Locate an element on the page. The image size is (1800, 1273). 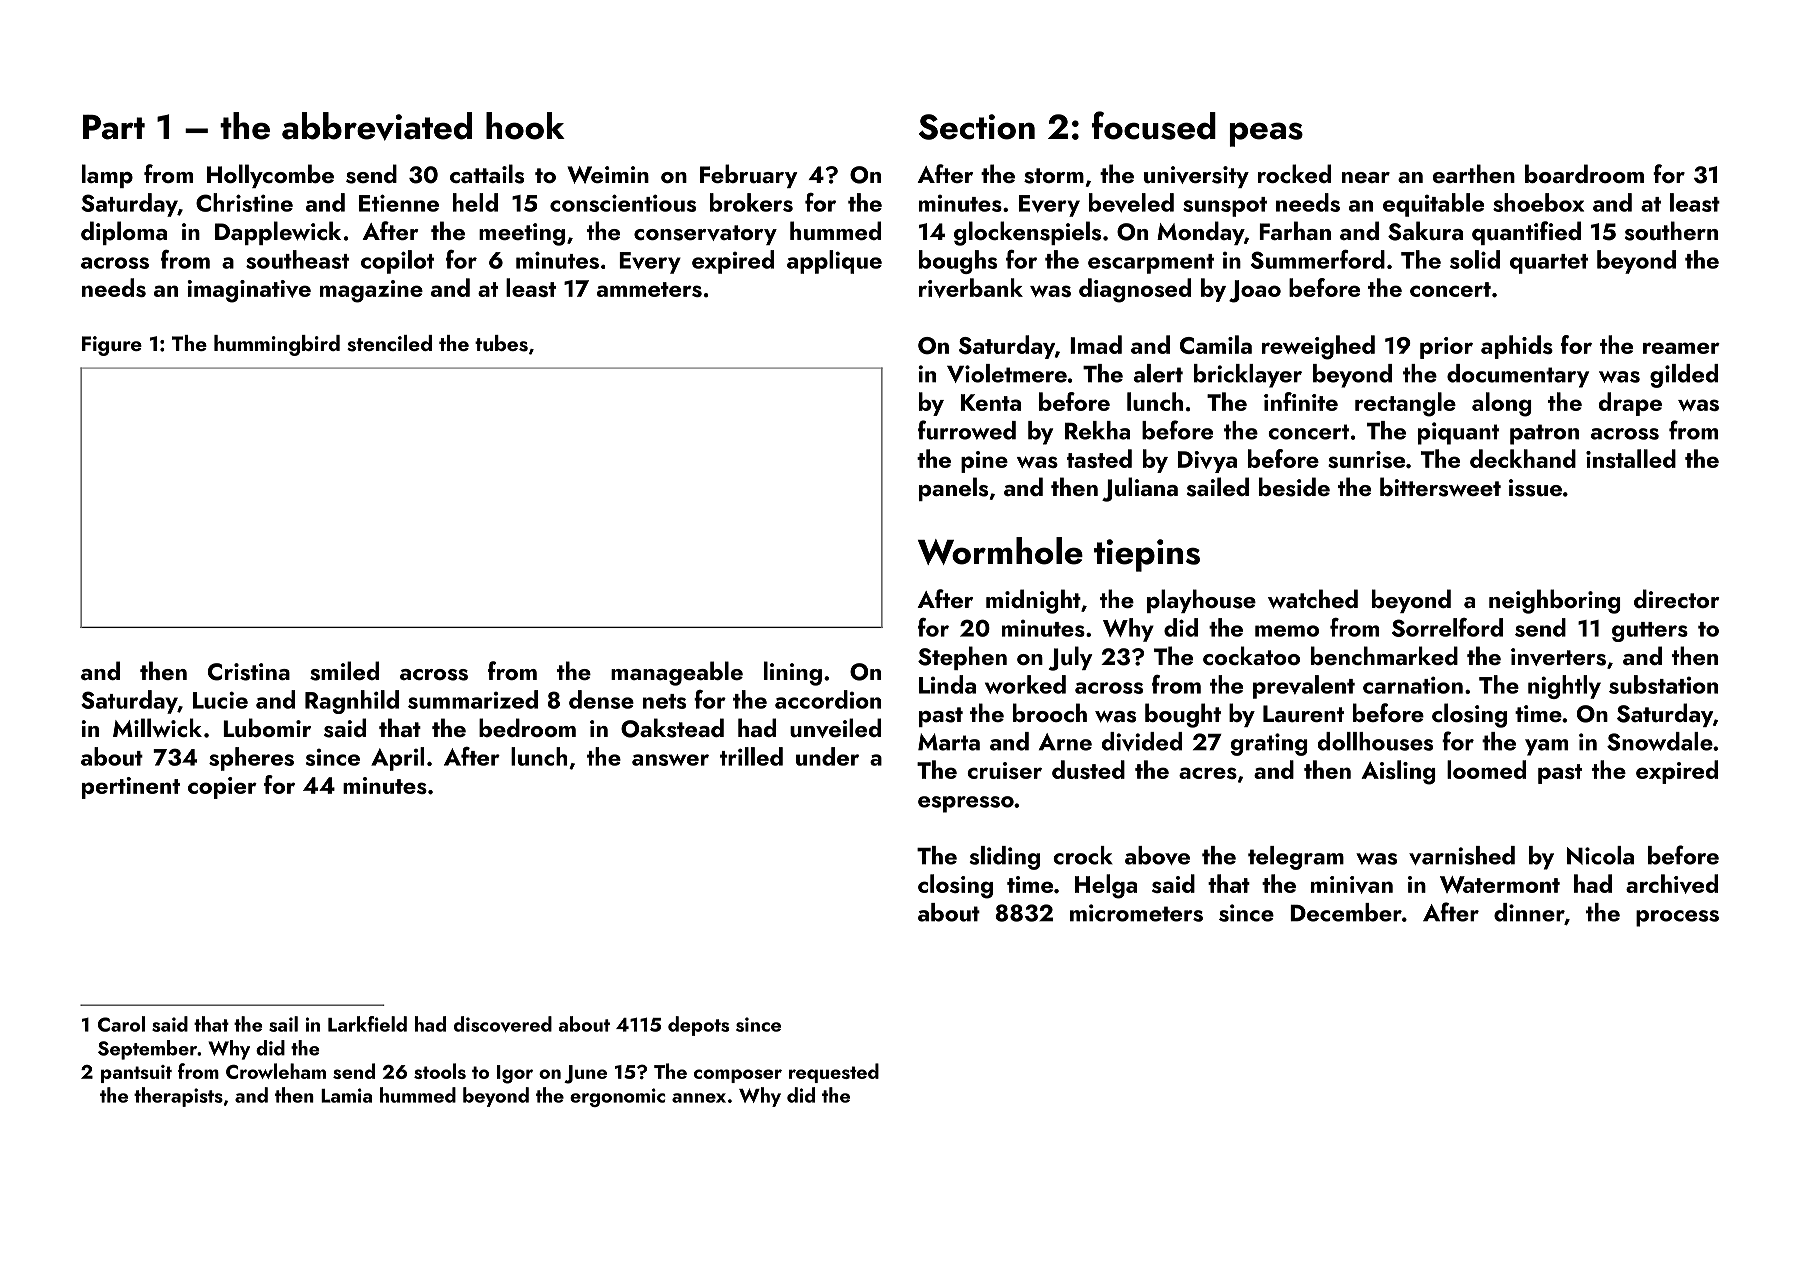
Millwick is located at coordinates (157, 727).
